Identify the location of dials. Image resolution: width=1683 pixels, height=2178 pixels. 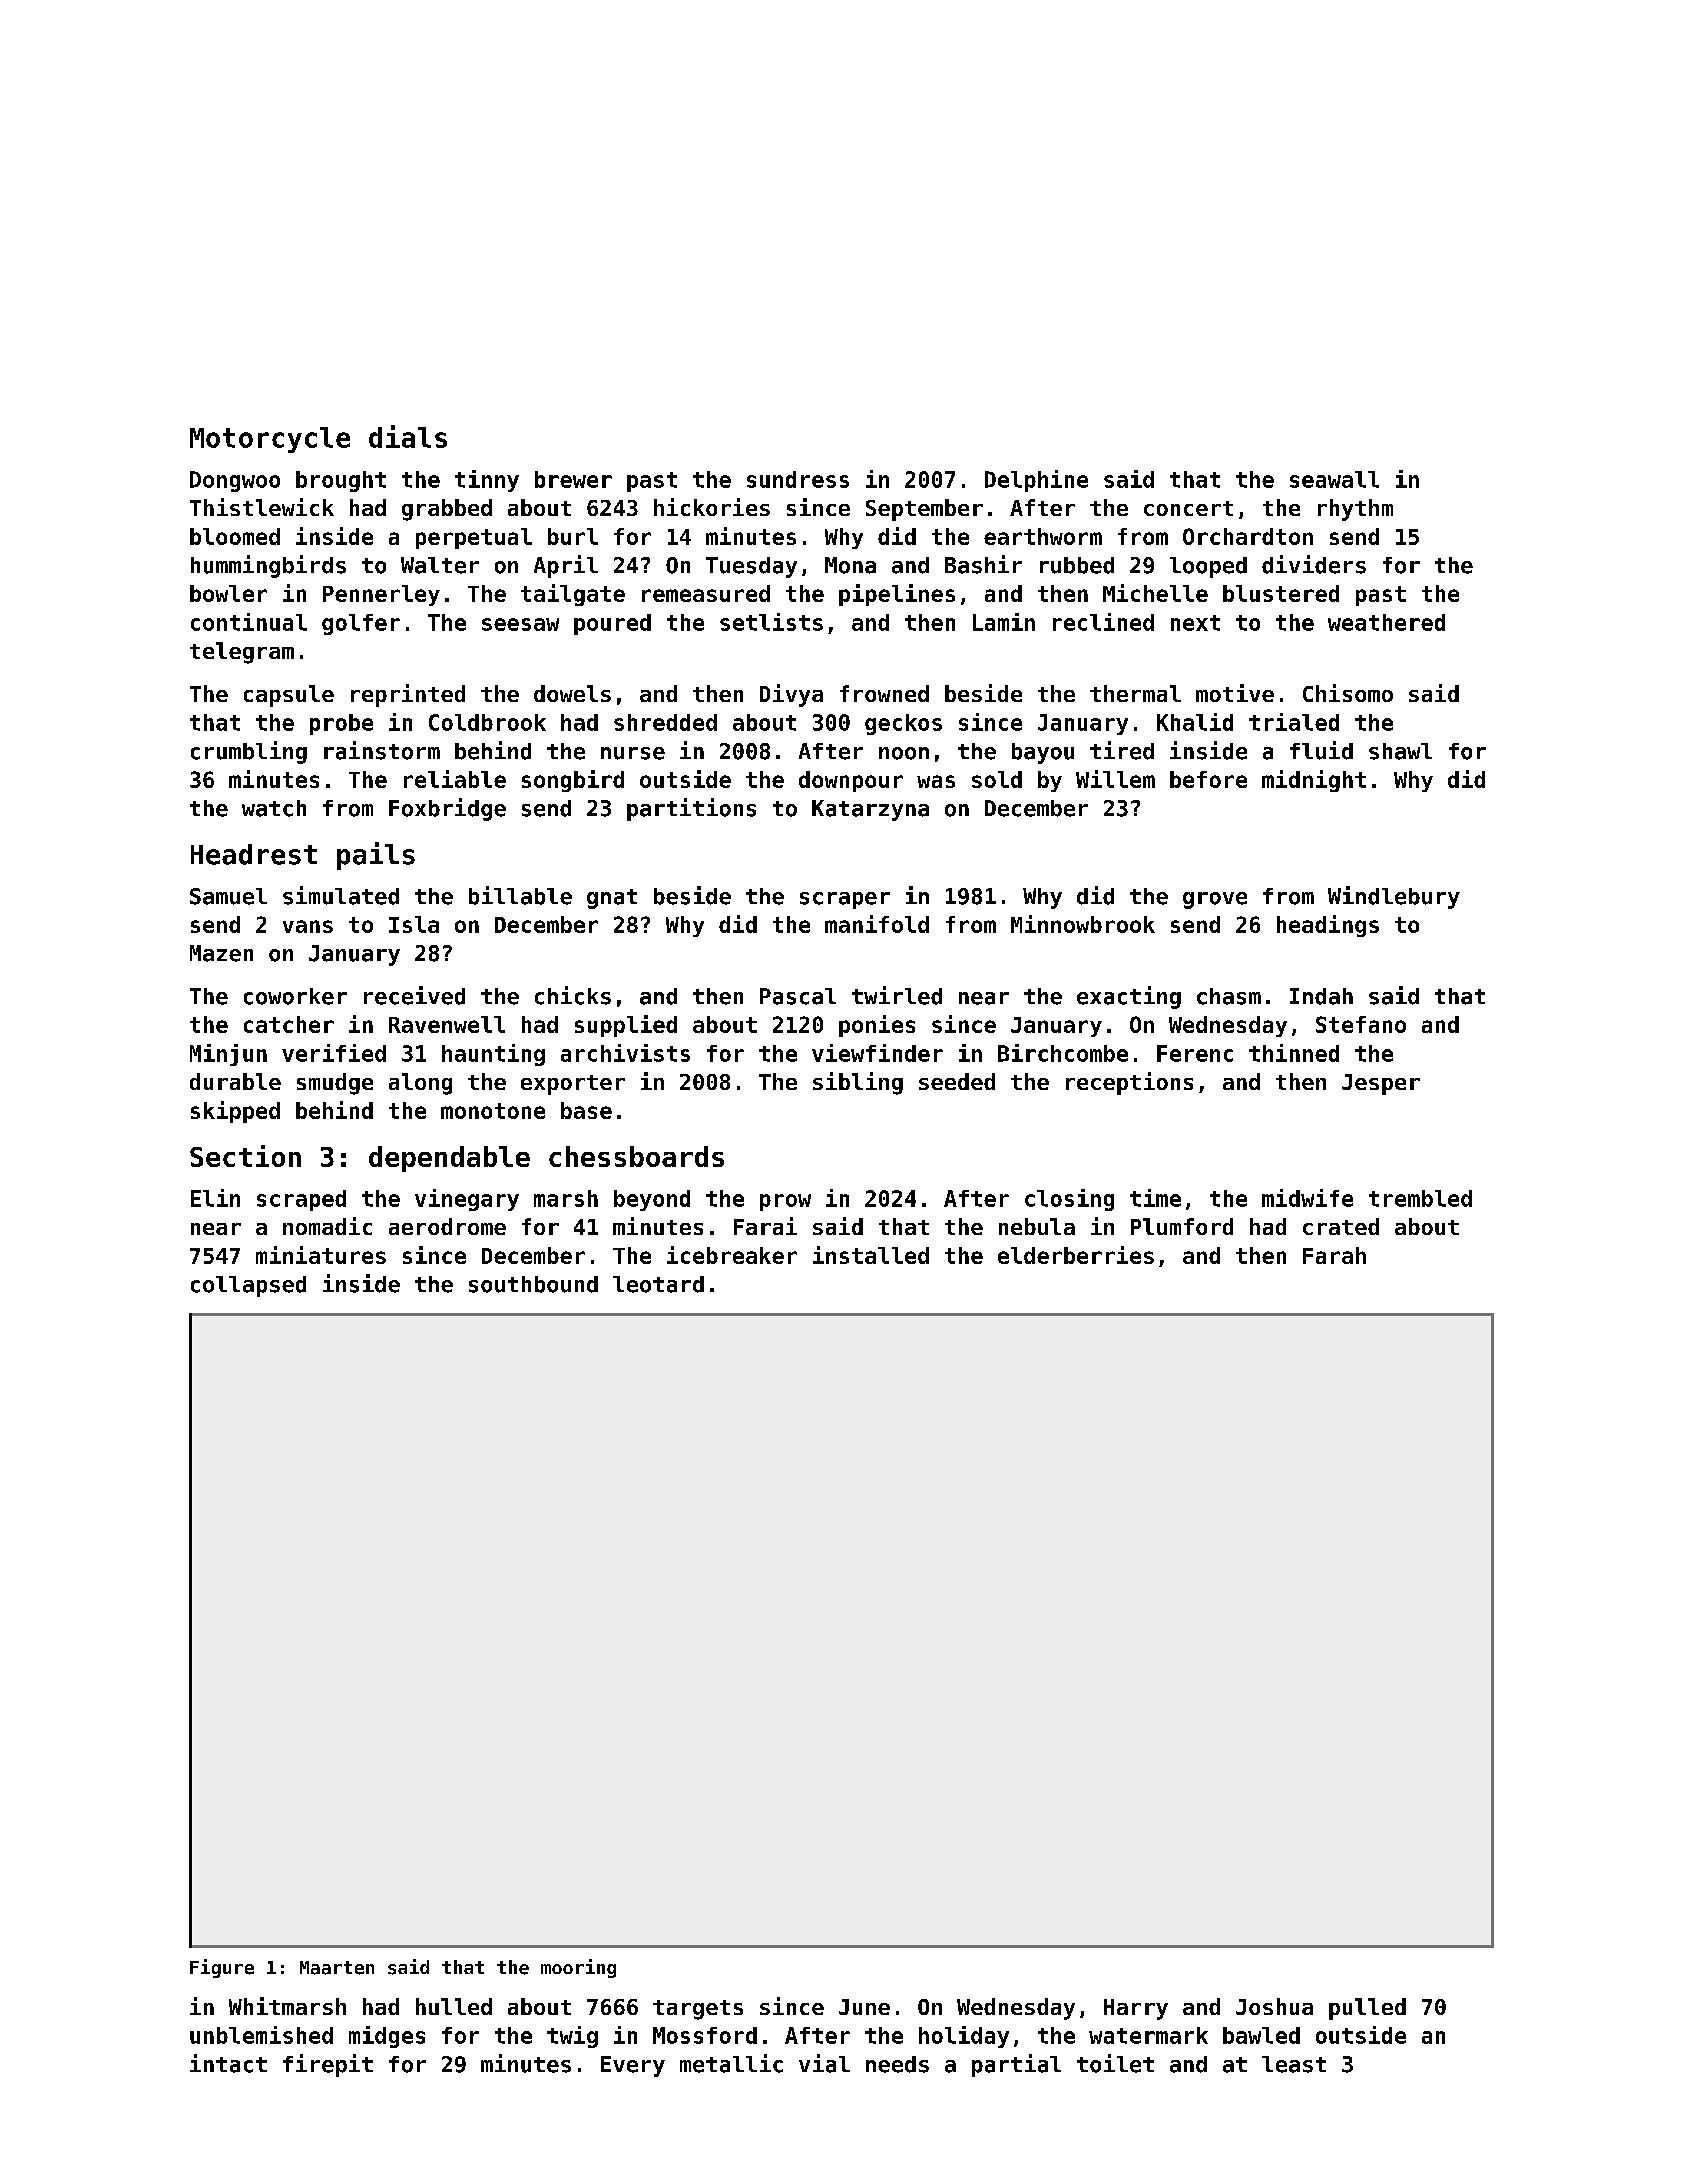
(408, 436).
